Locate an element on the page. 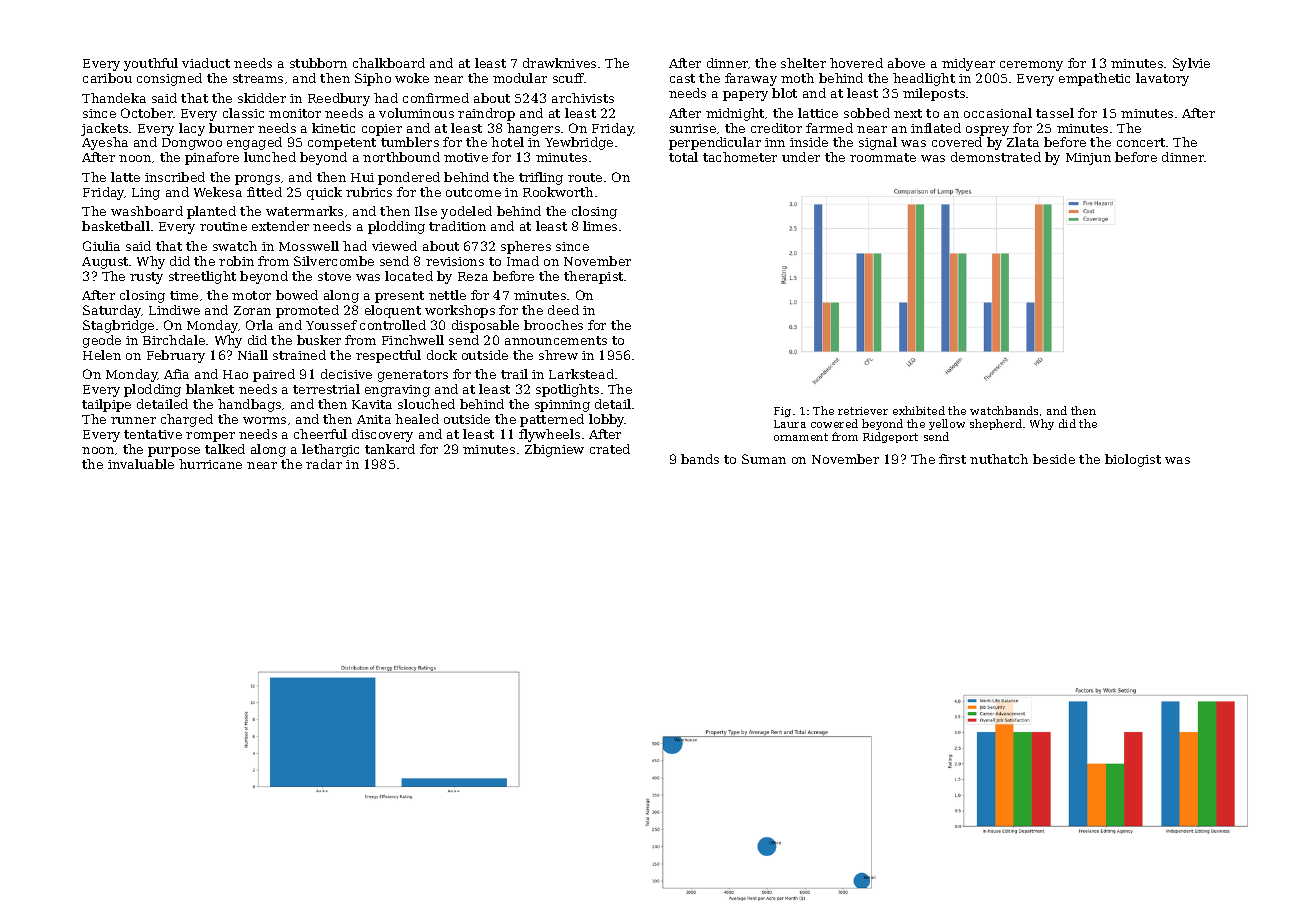 This page has height=924, width=1308. tankard is located at coordinates (390, 449).
